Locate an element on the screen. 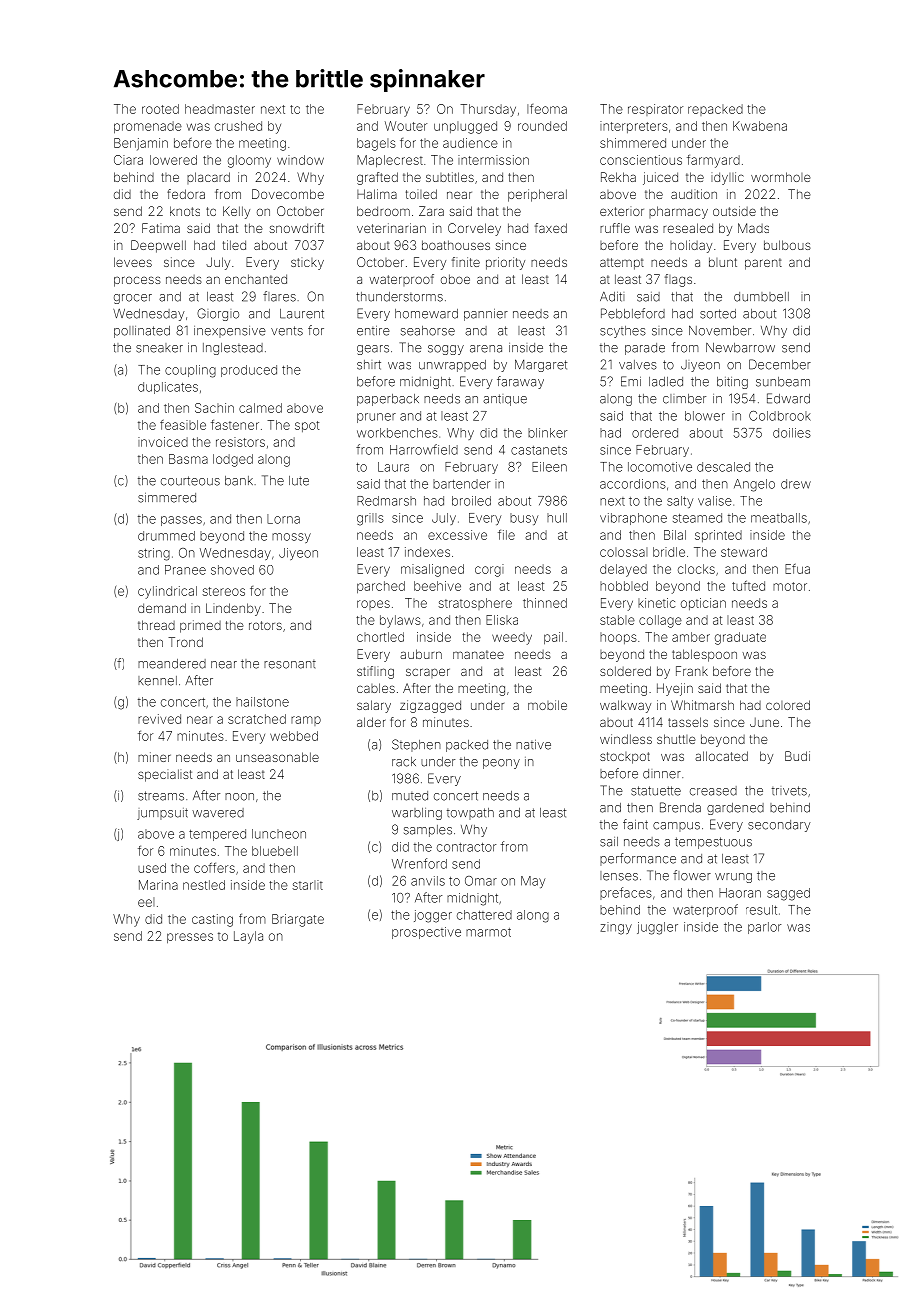 This screenshot has height=1308, width=924. dumbbell is located at coordinates (761, 297).
